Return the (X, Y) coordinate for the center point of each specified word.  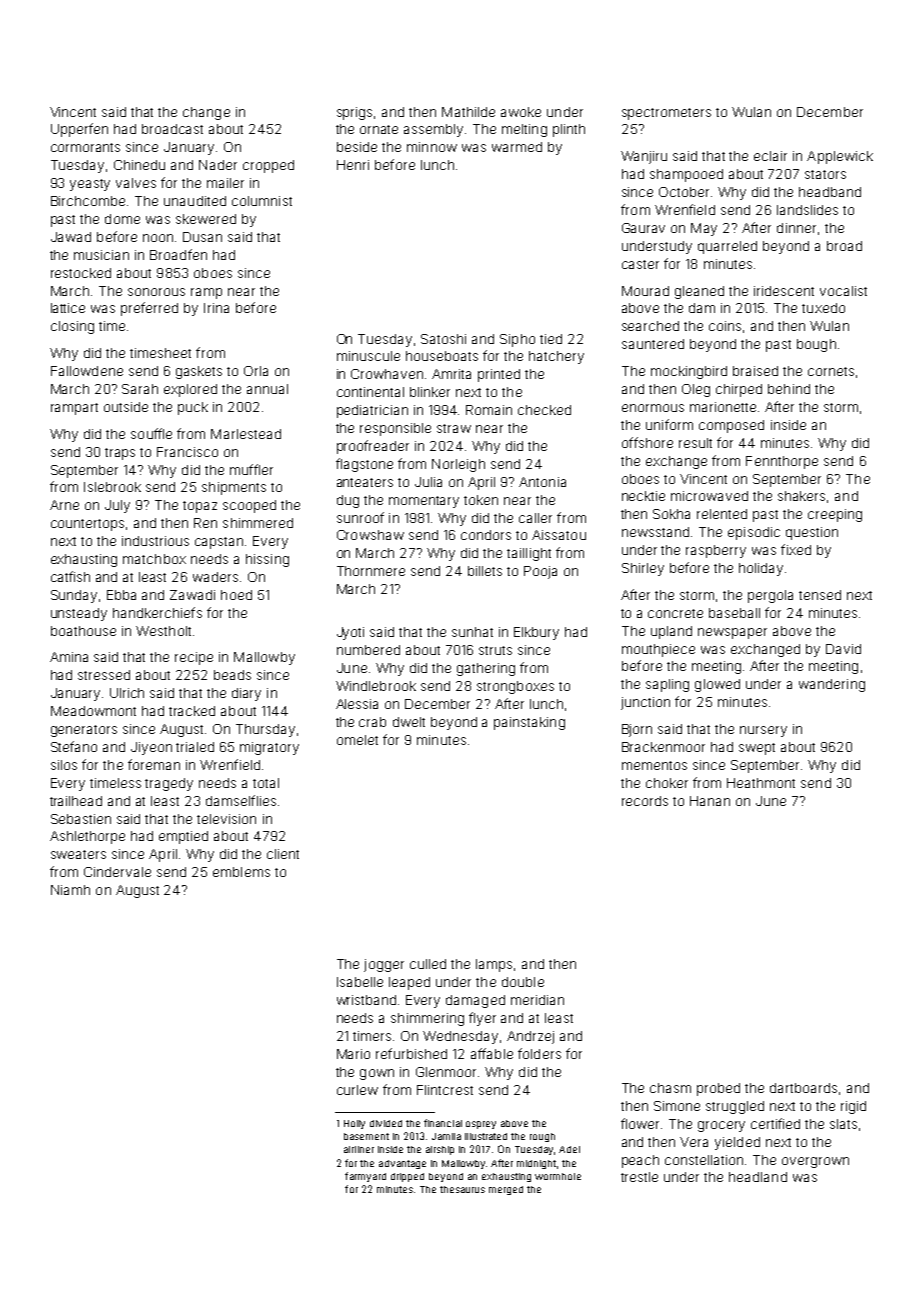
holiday (761, 569)
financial (443, 1123)
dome (122, 219)
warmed (517, 147)
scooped (249, 506)
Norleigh (458, 465)
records (645, 801)
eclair (770, 156)
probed (718, 1089)
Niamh (70, 890)
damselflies (241, 800)
